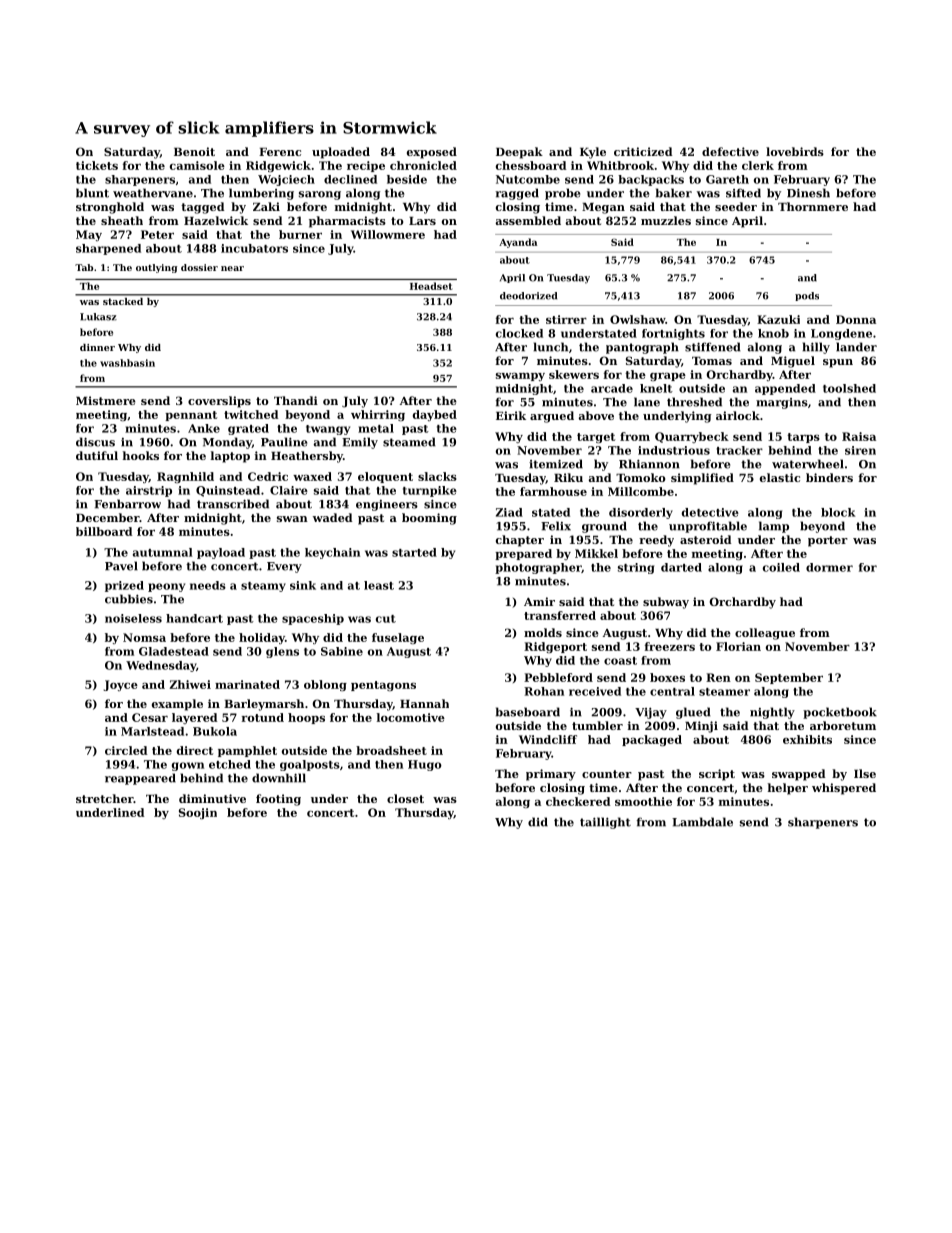 This page has height=1233, width=952. I want to click on Lambdale, so click(702, 822).
